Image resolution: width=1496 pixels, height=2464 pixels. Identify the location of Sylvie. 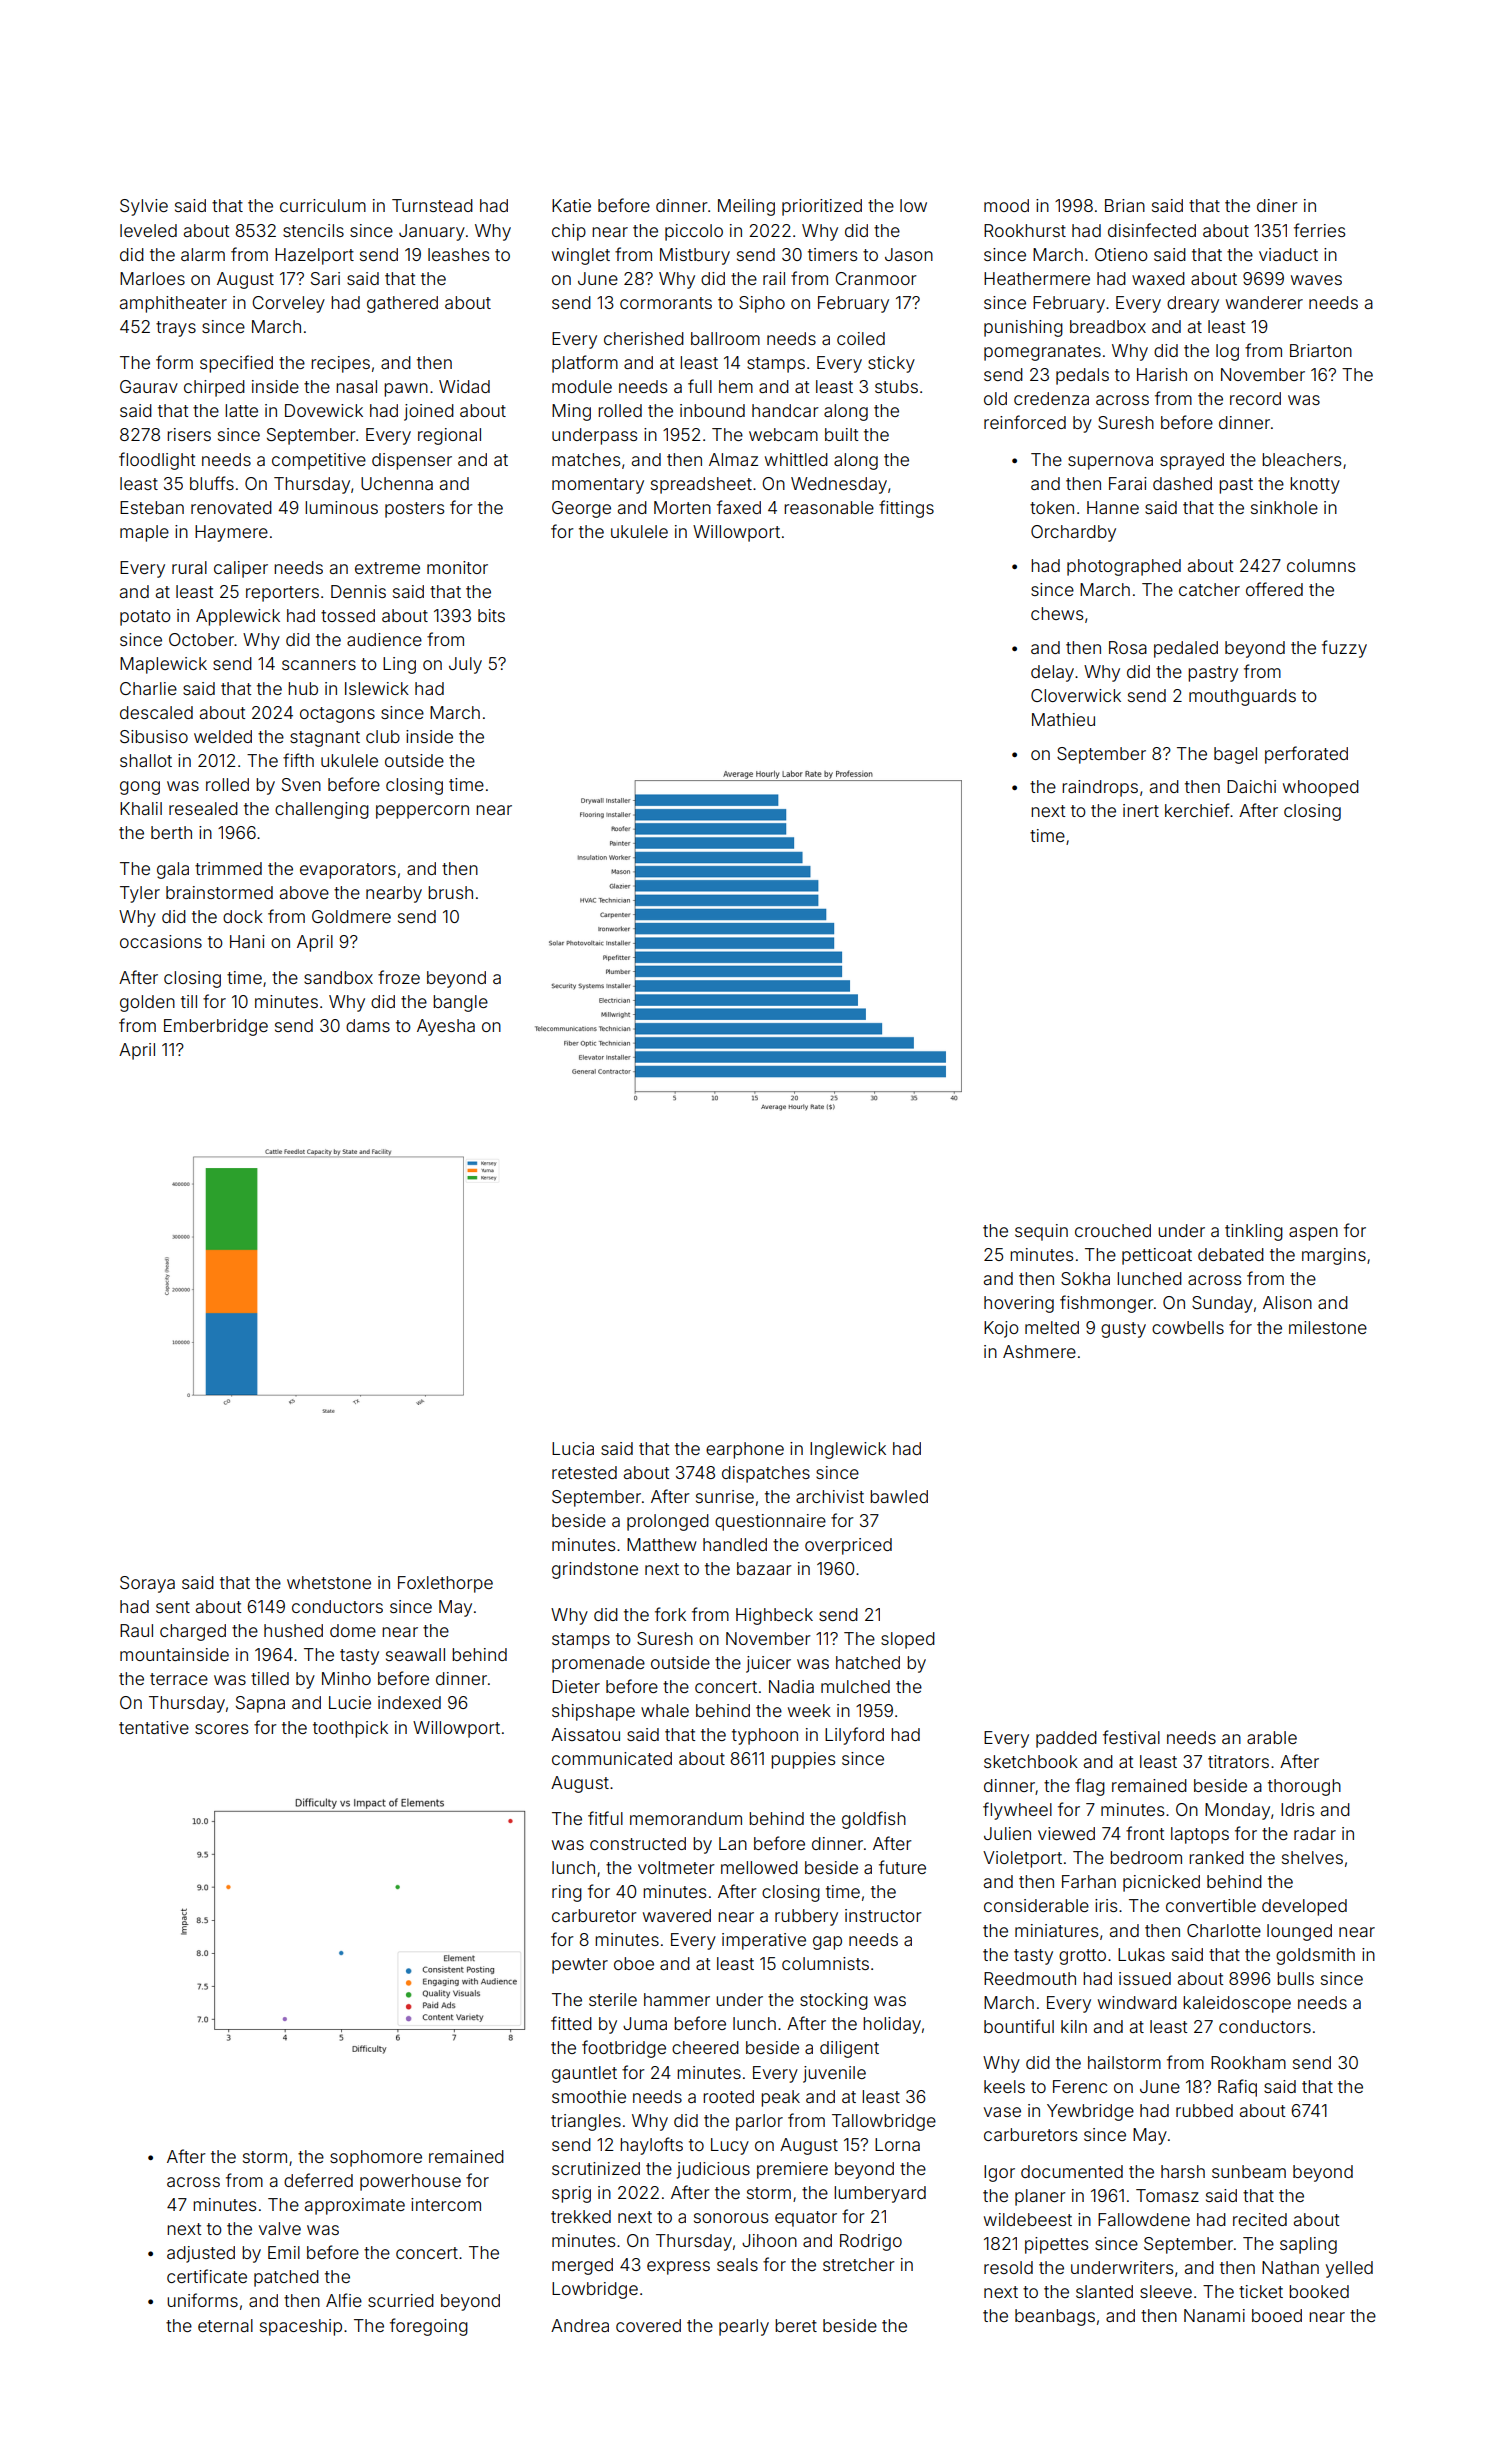
(144, 207).
